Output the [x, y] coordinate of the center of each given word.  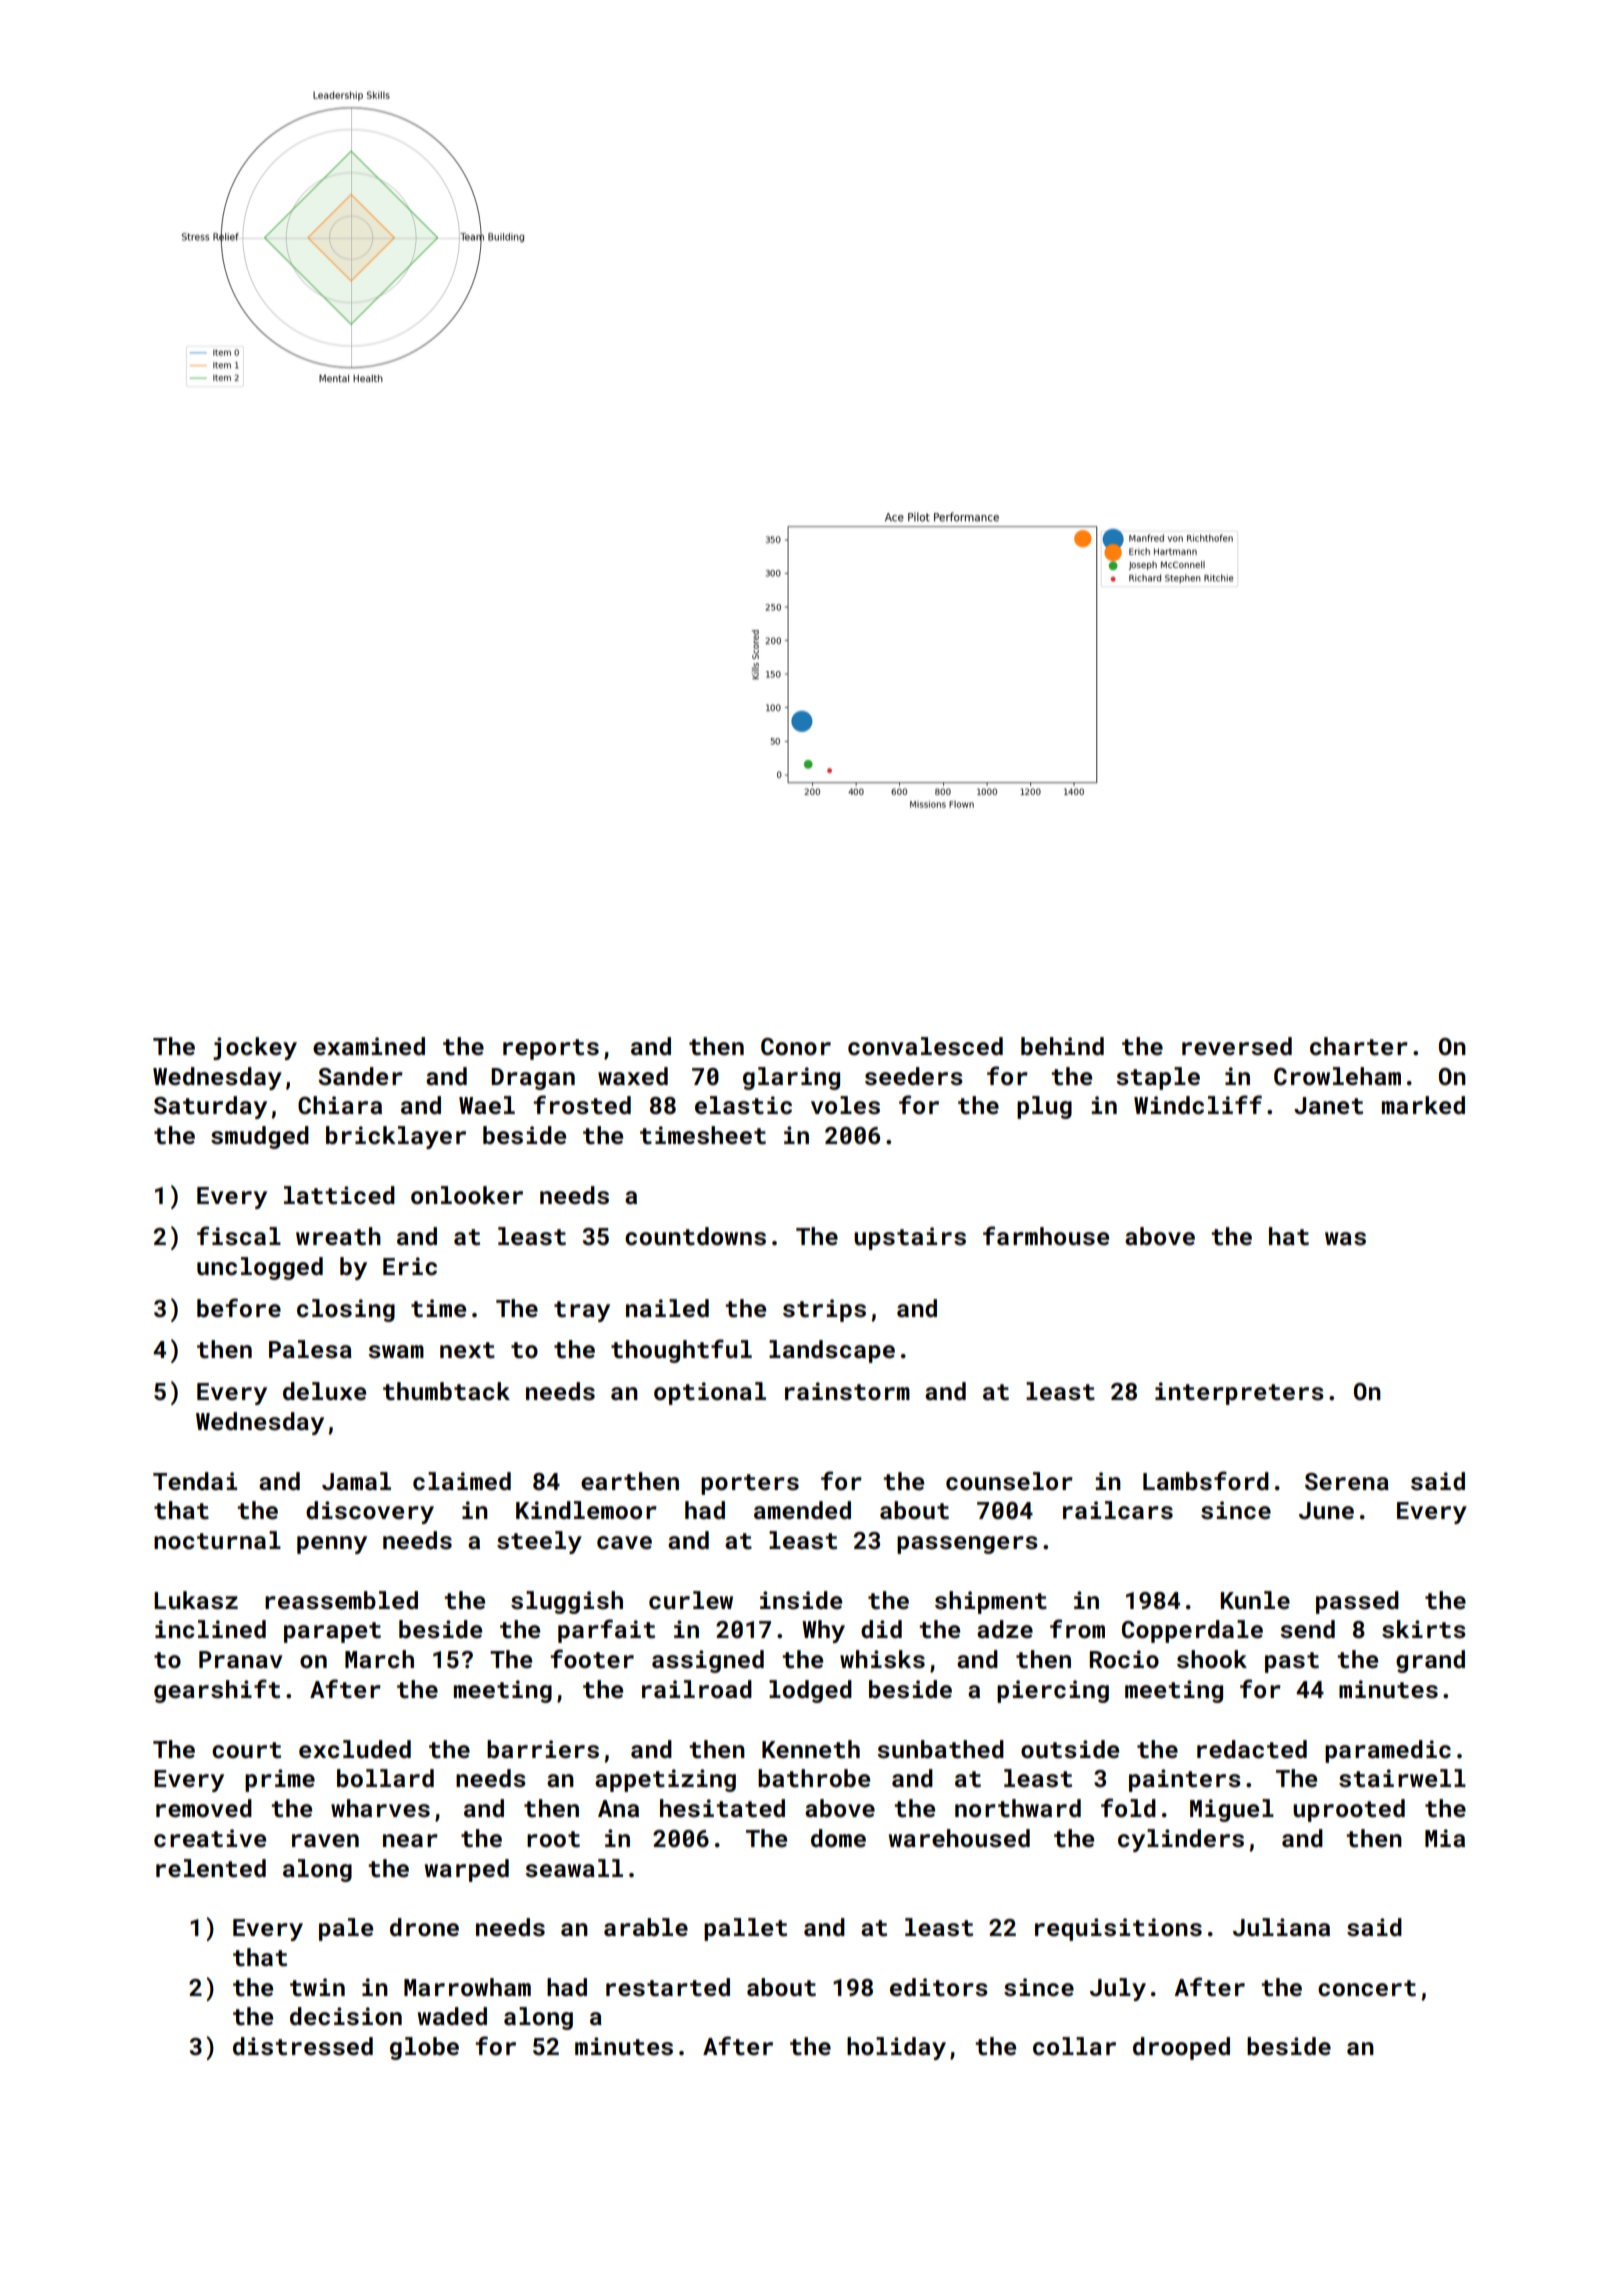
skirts [1424, 1629]
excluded [355, 1749]
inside [801, 1600]
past [1292, 1662]
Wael [487, 1105]
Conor [796, 1047]
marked [1423, 1105]
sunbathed [940, 1749]
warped [466, 1870]
